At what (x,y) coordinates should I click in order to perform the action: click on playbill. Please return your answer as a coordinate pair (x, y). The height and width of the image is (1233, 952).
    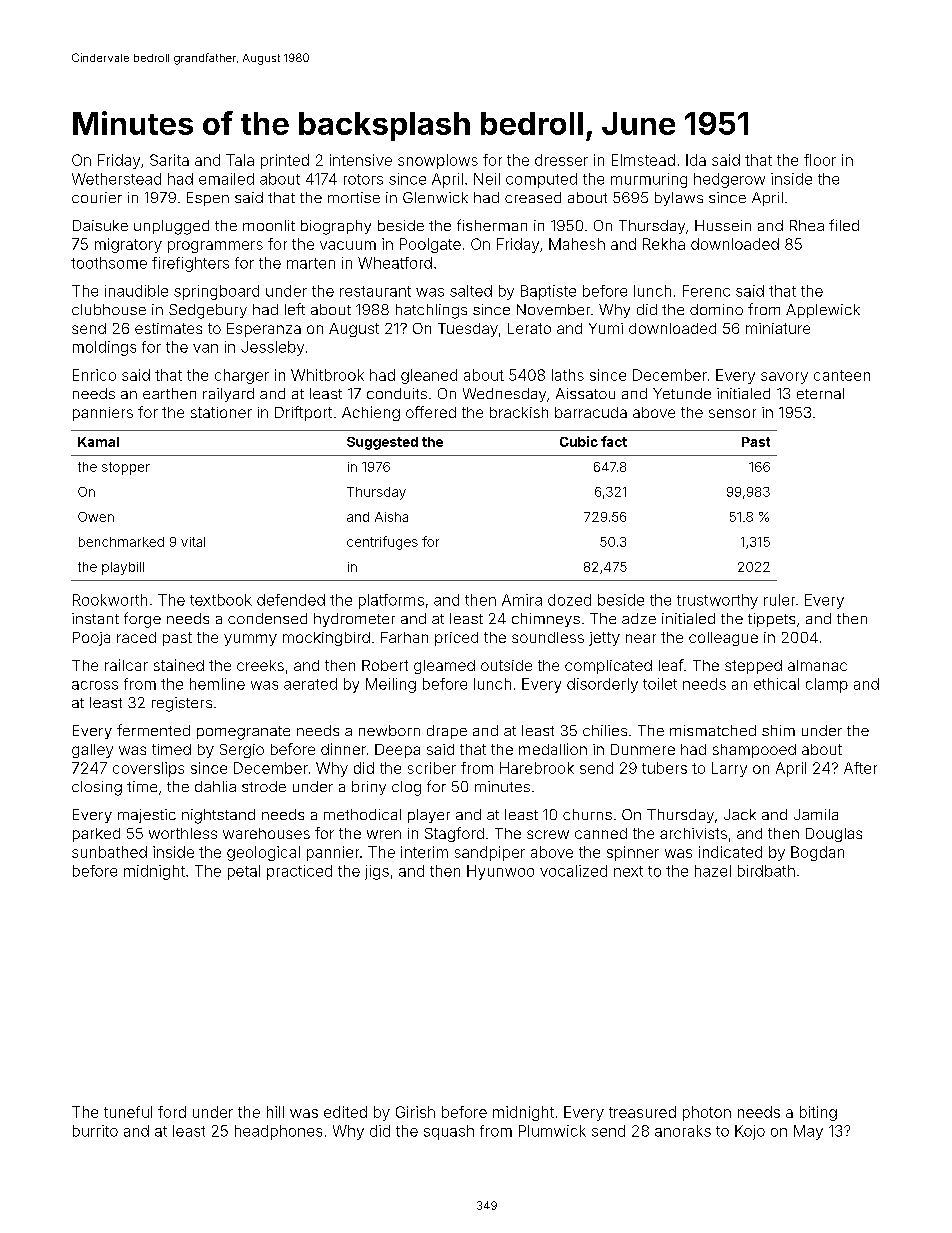
    Looking at the image, I should click on (123, 568).
